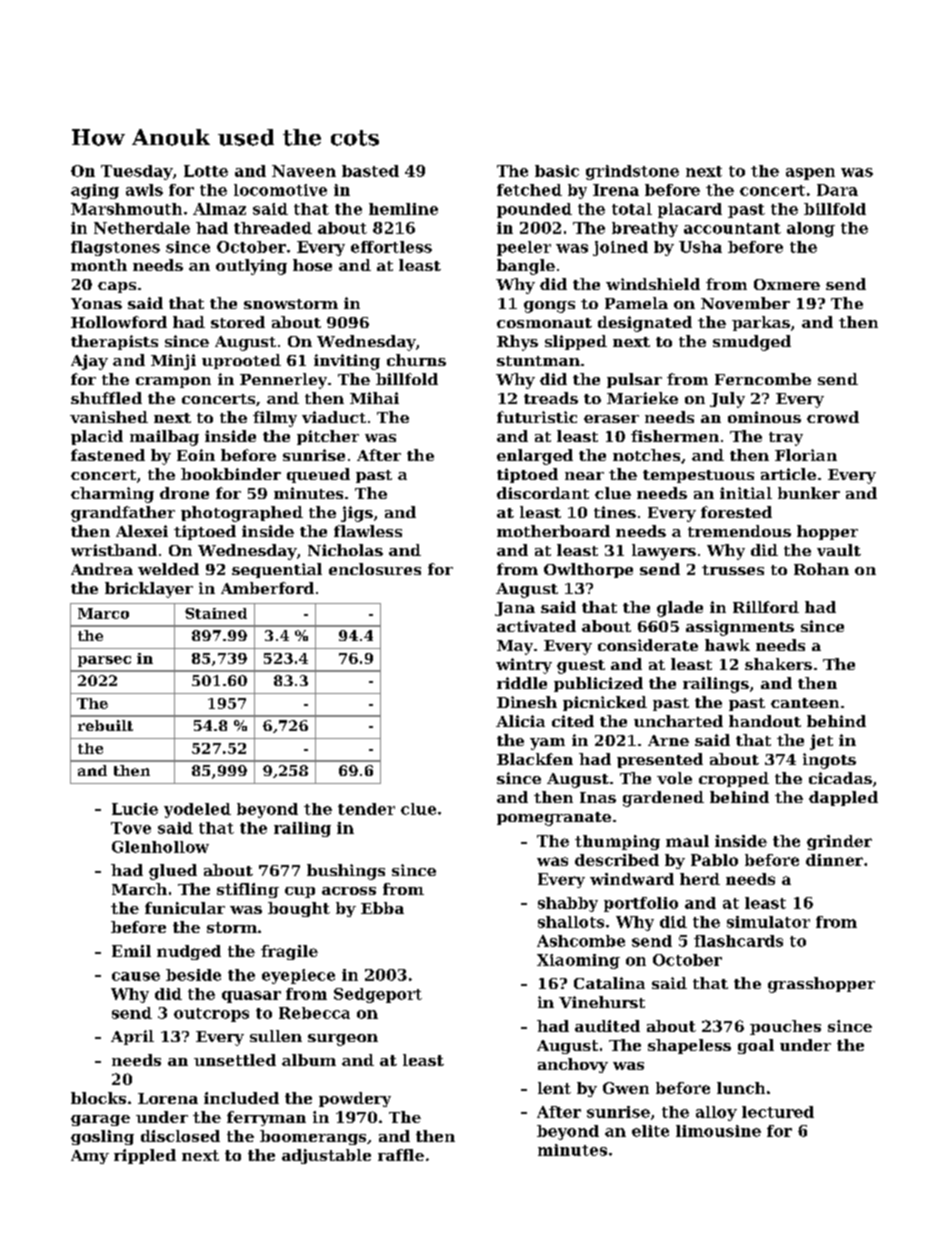 The height and width of the page is (1233, 952). What do you see at coordinates (145, 1156) in the page?
I see `rippled` at bounding box center [145, 1156].
